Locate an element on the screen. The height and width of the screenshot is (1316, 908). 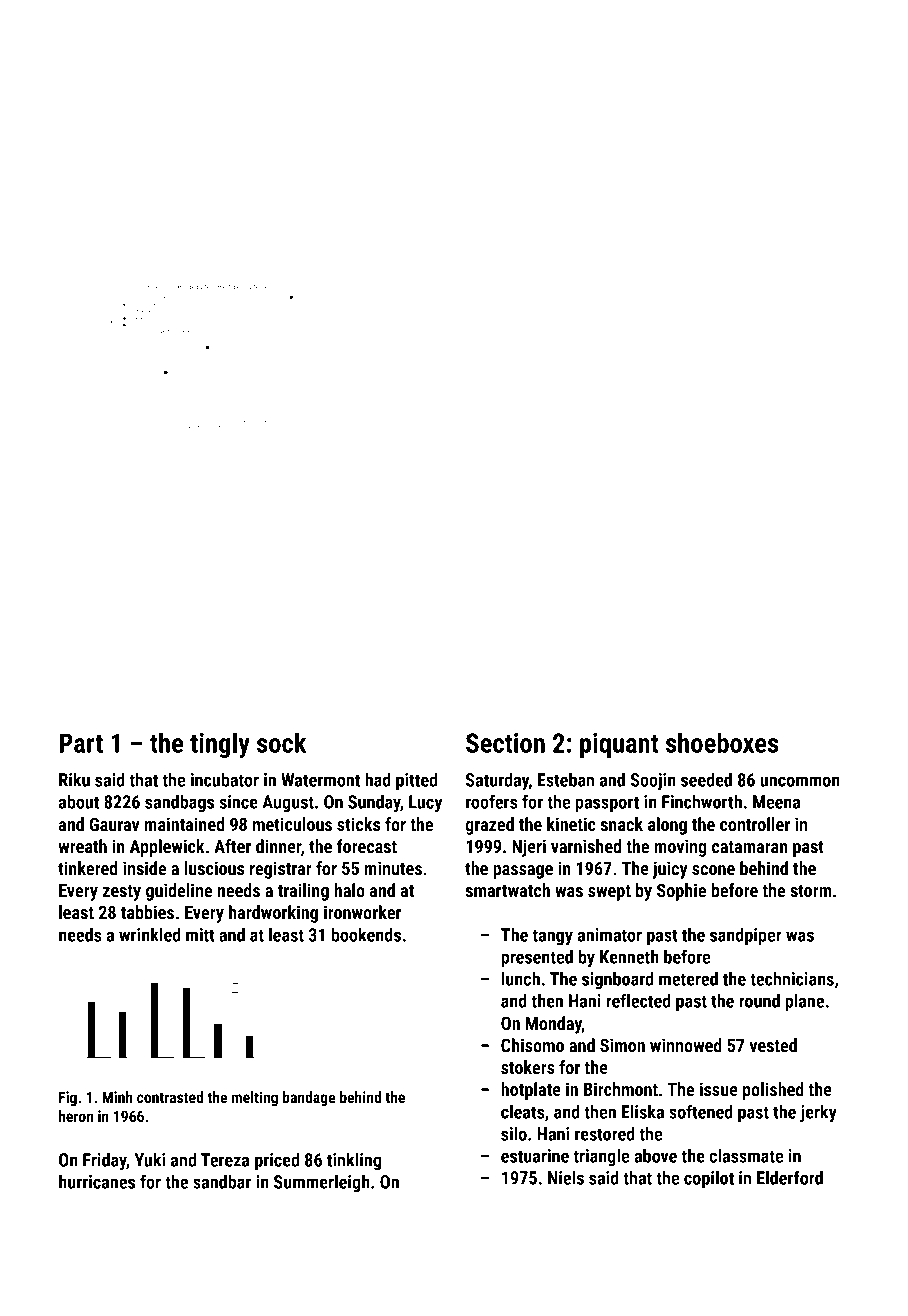
tinkling is located at coordinates (354, 1161).
